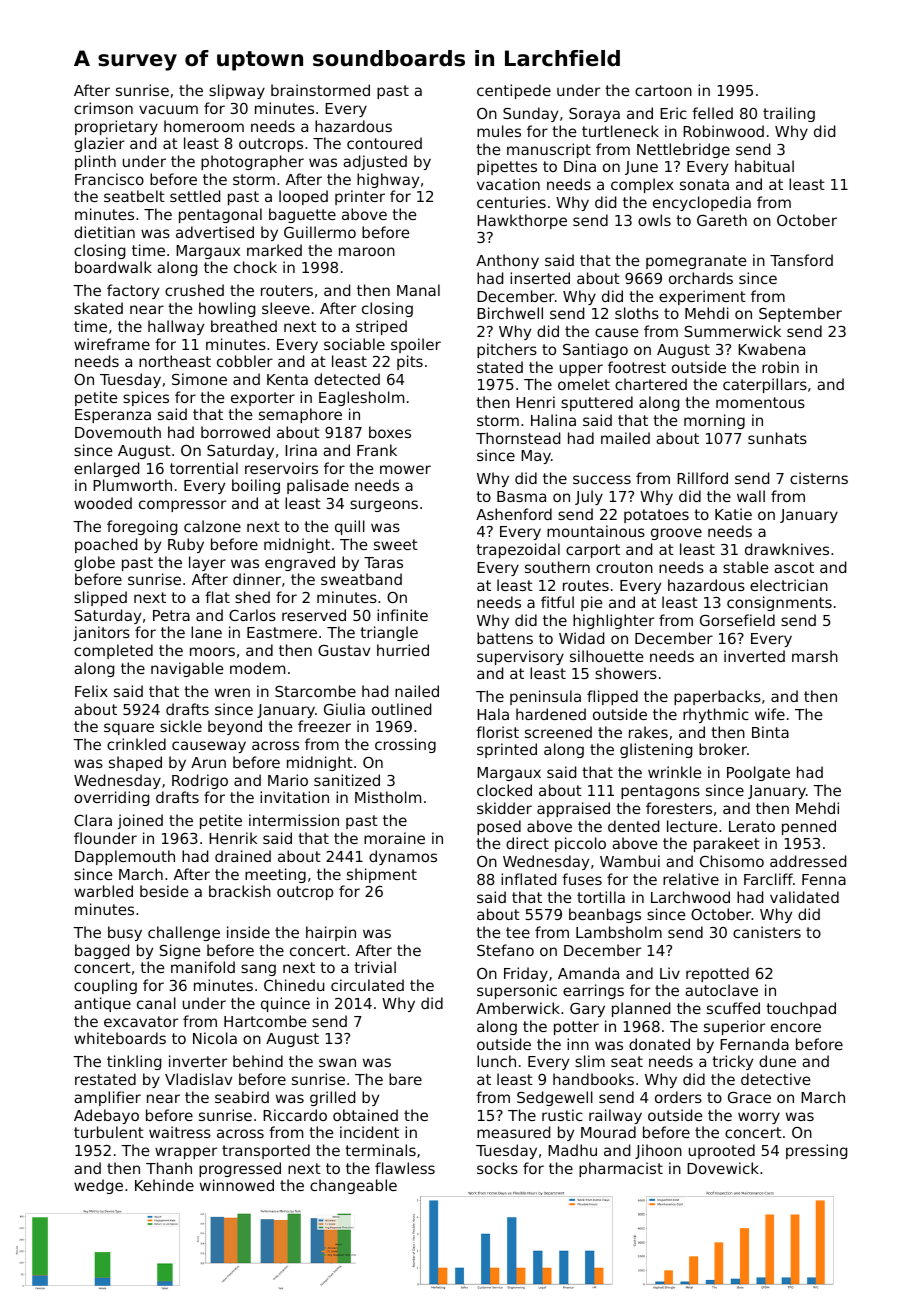  Describe the element at coordinates (691, 879) in the document. I see `relative` at that location.
